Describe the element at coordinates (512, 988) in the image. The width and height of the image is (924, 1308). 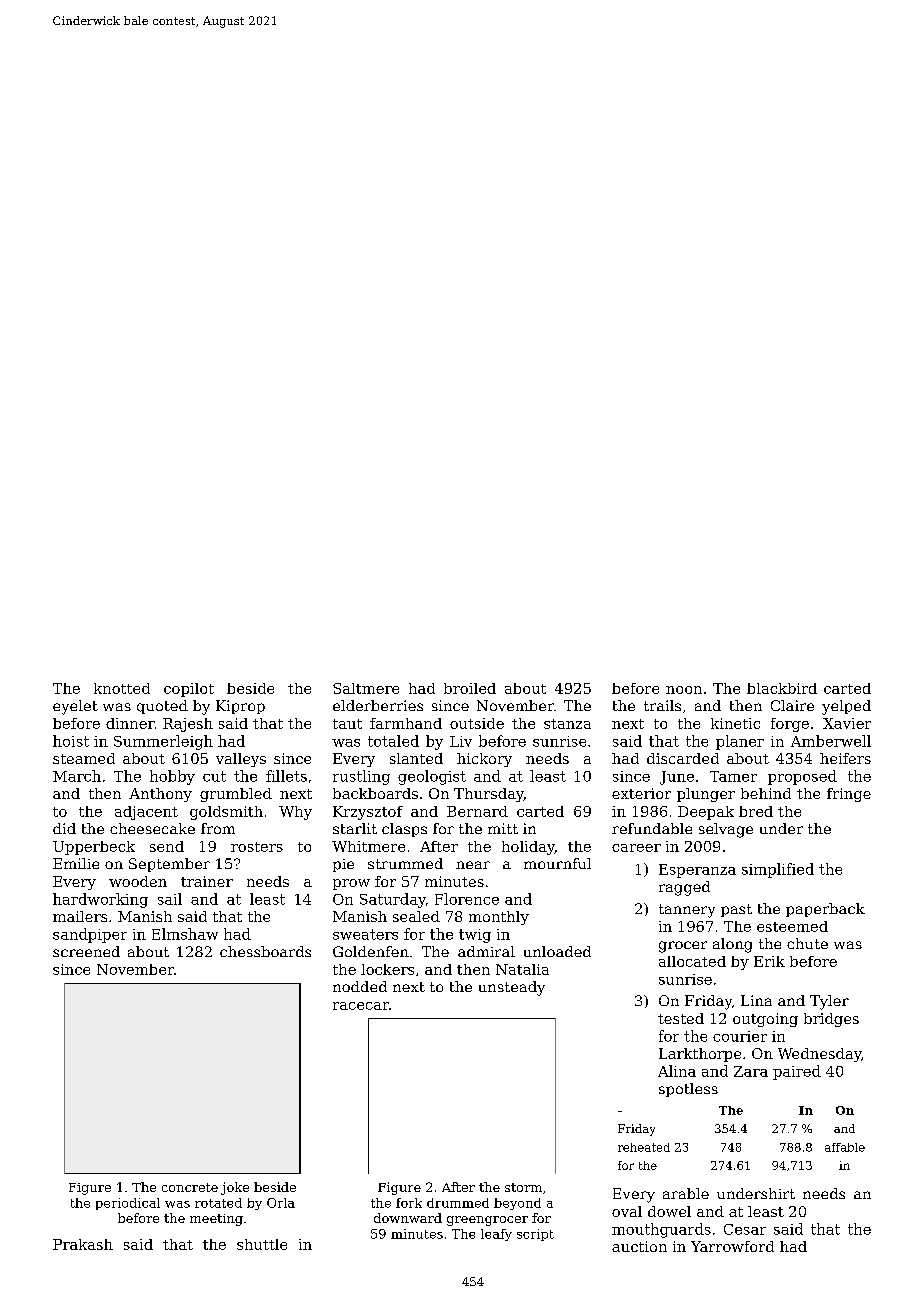
I see `unsteady` at that location.
